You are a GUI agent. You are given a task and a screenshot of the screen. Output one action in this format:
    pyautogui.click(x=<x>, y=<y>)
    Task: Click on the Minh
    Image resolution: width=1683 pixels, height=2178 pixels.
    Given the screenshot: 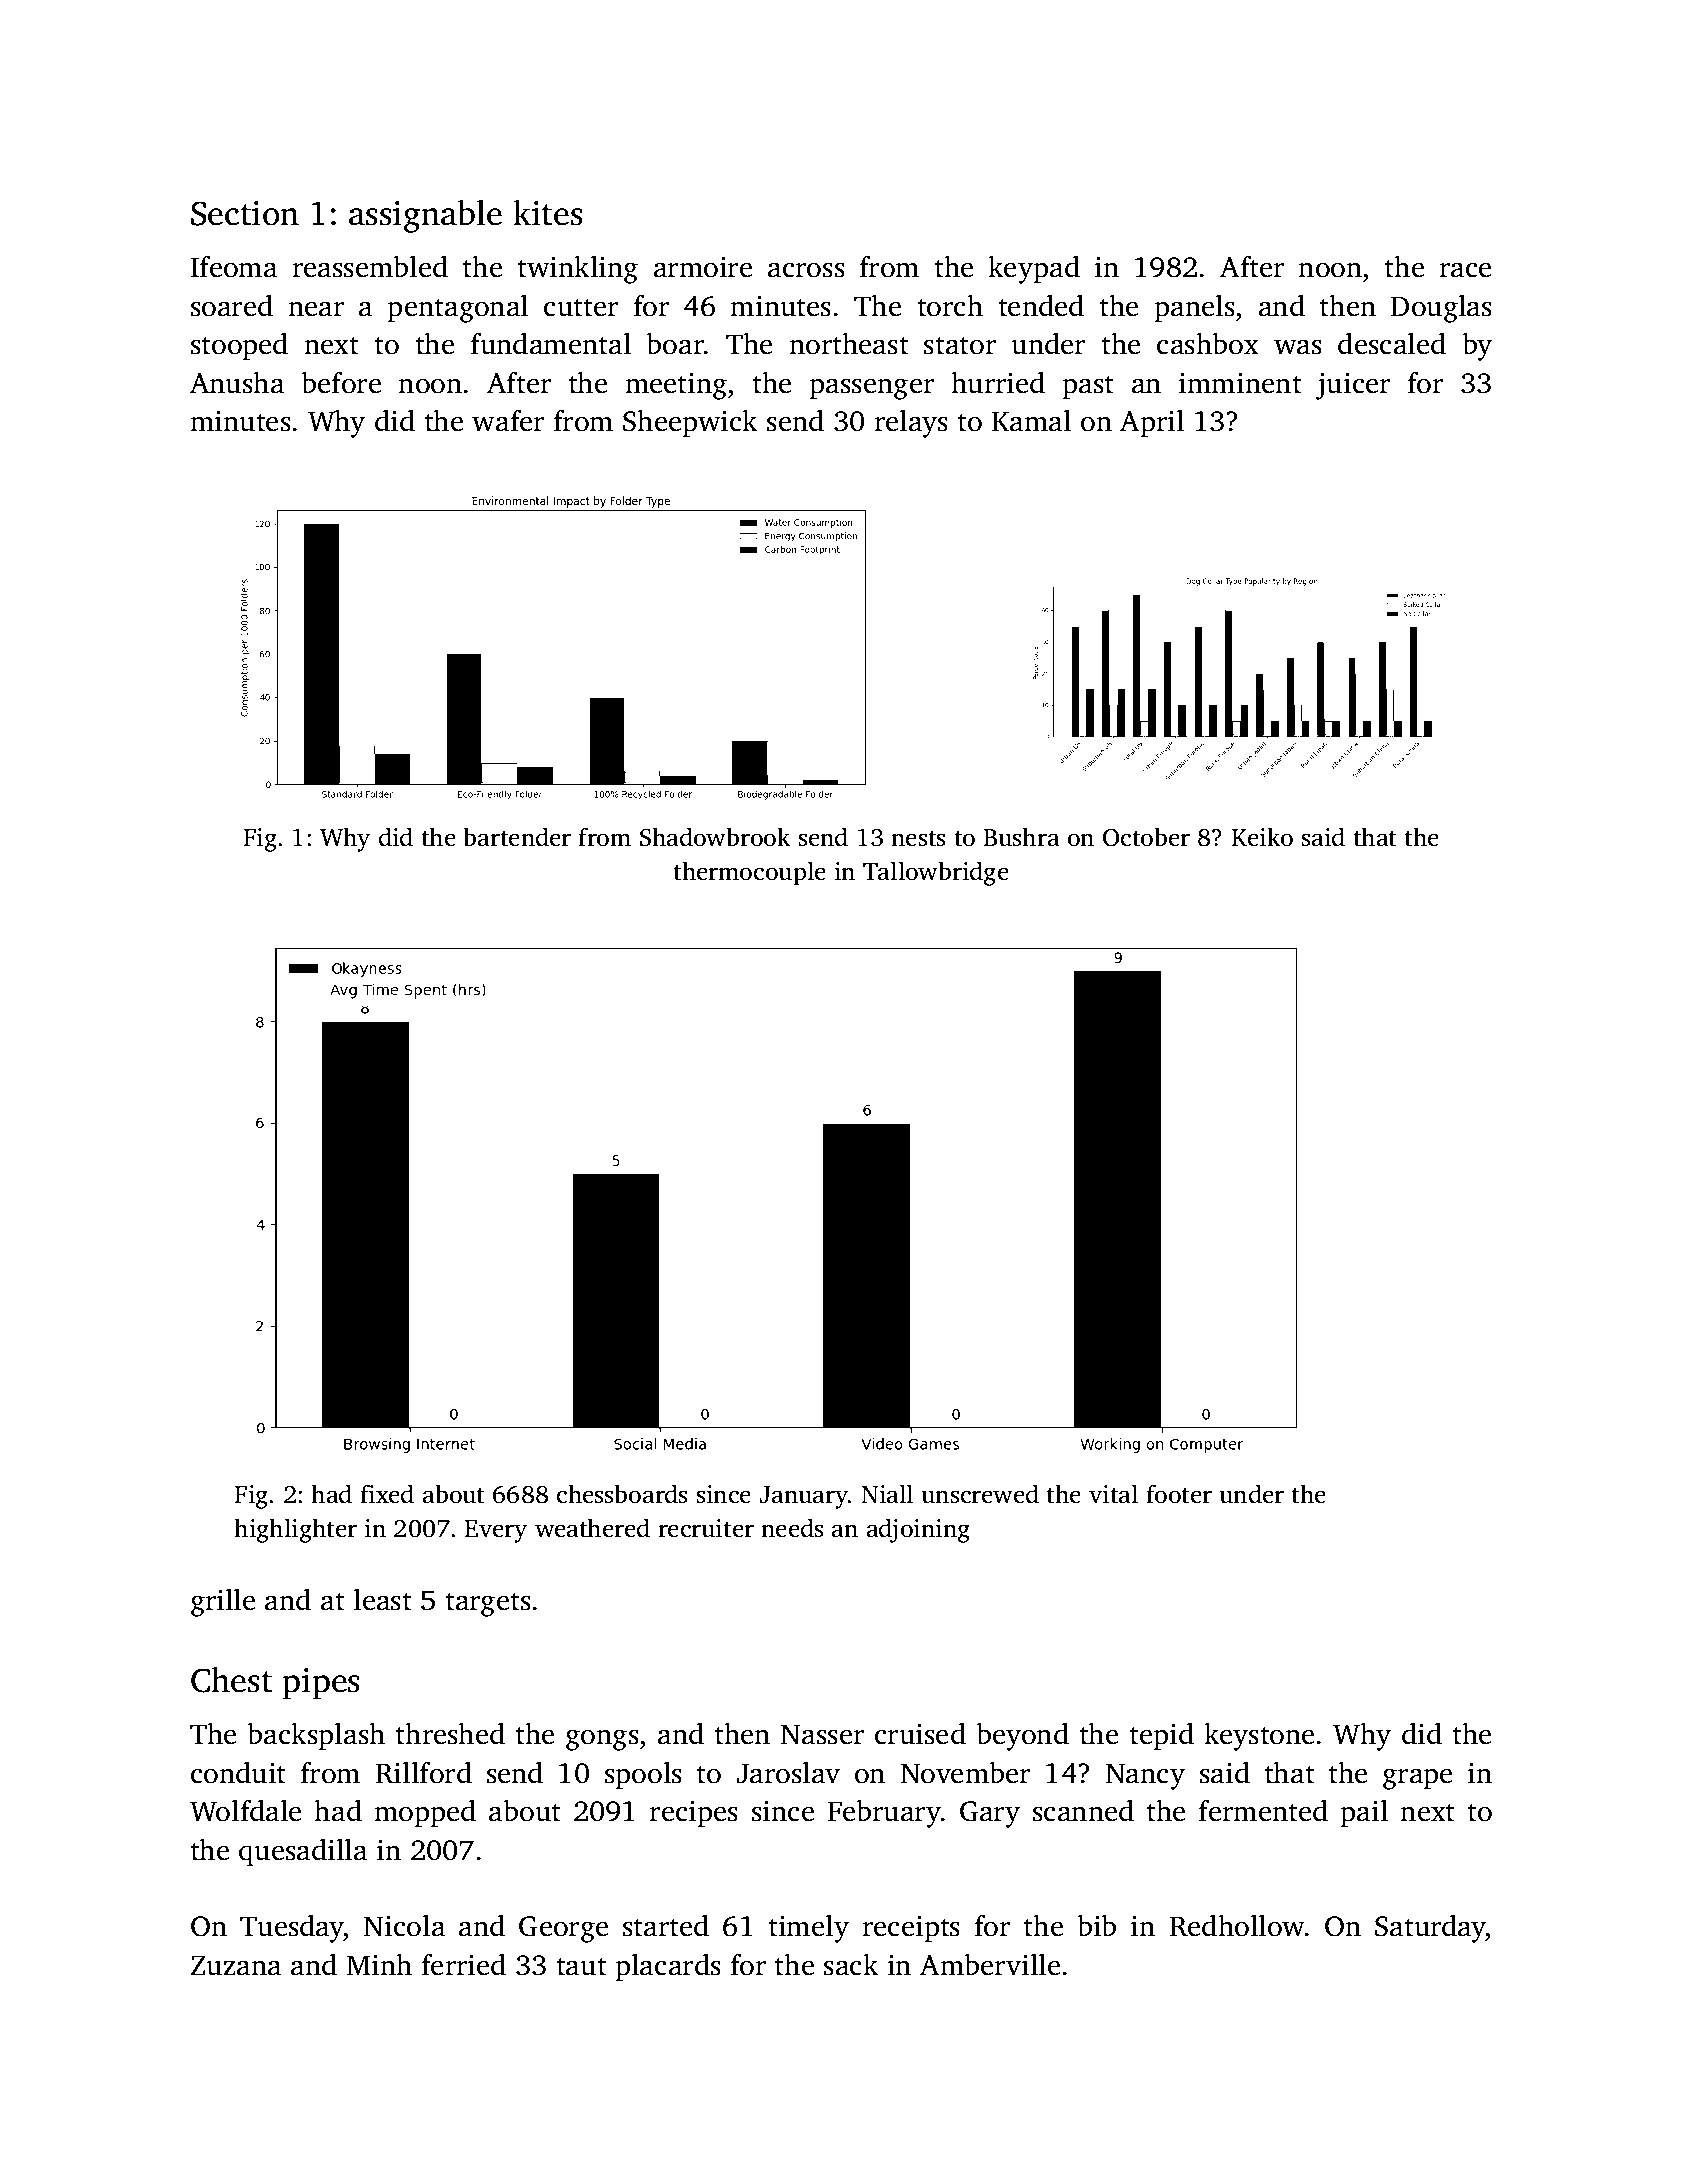 What is the action you would take?
    pyautogui.click(x=379, y=1964)
